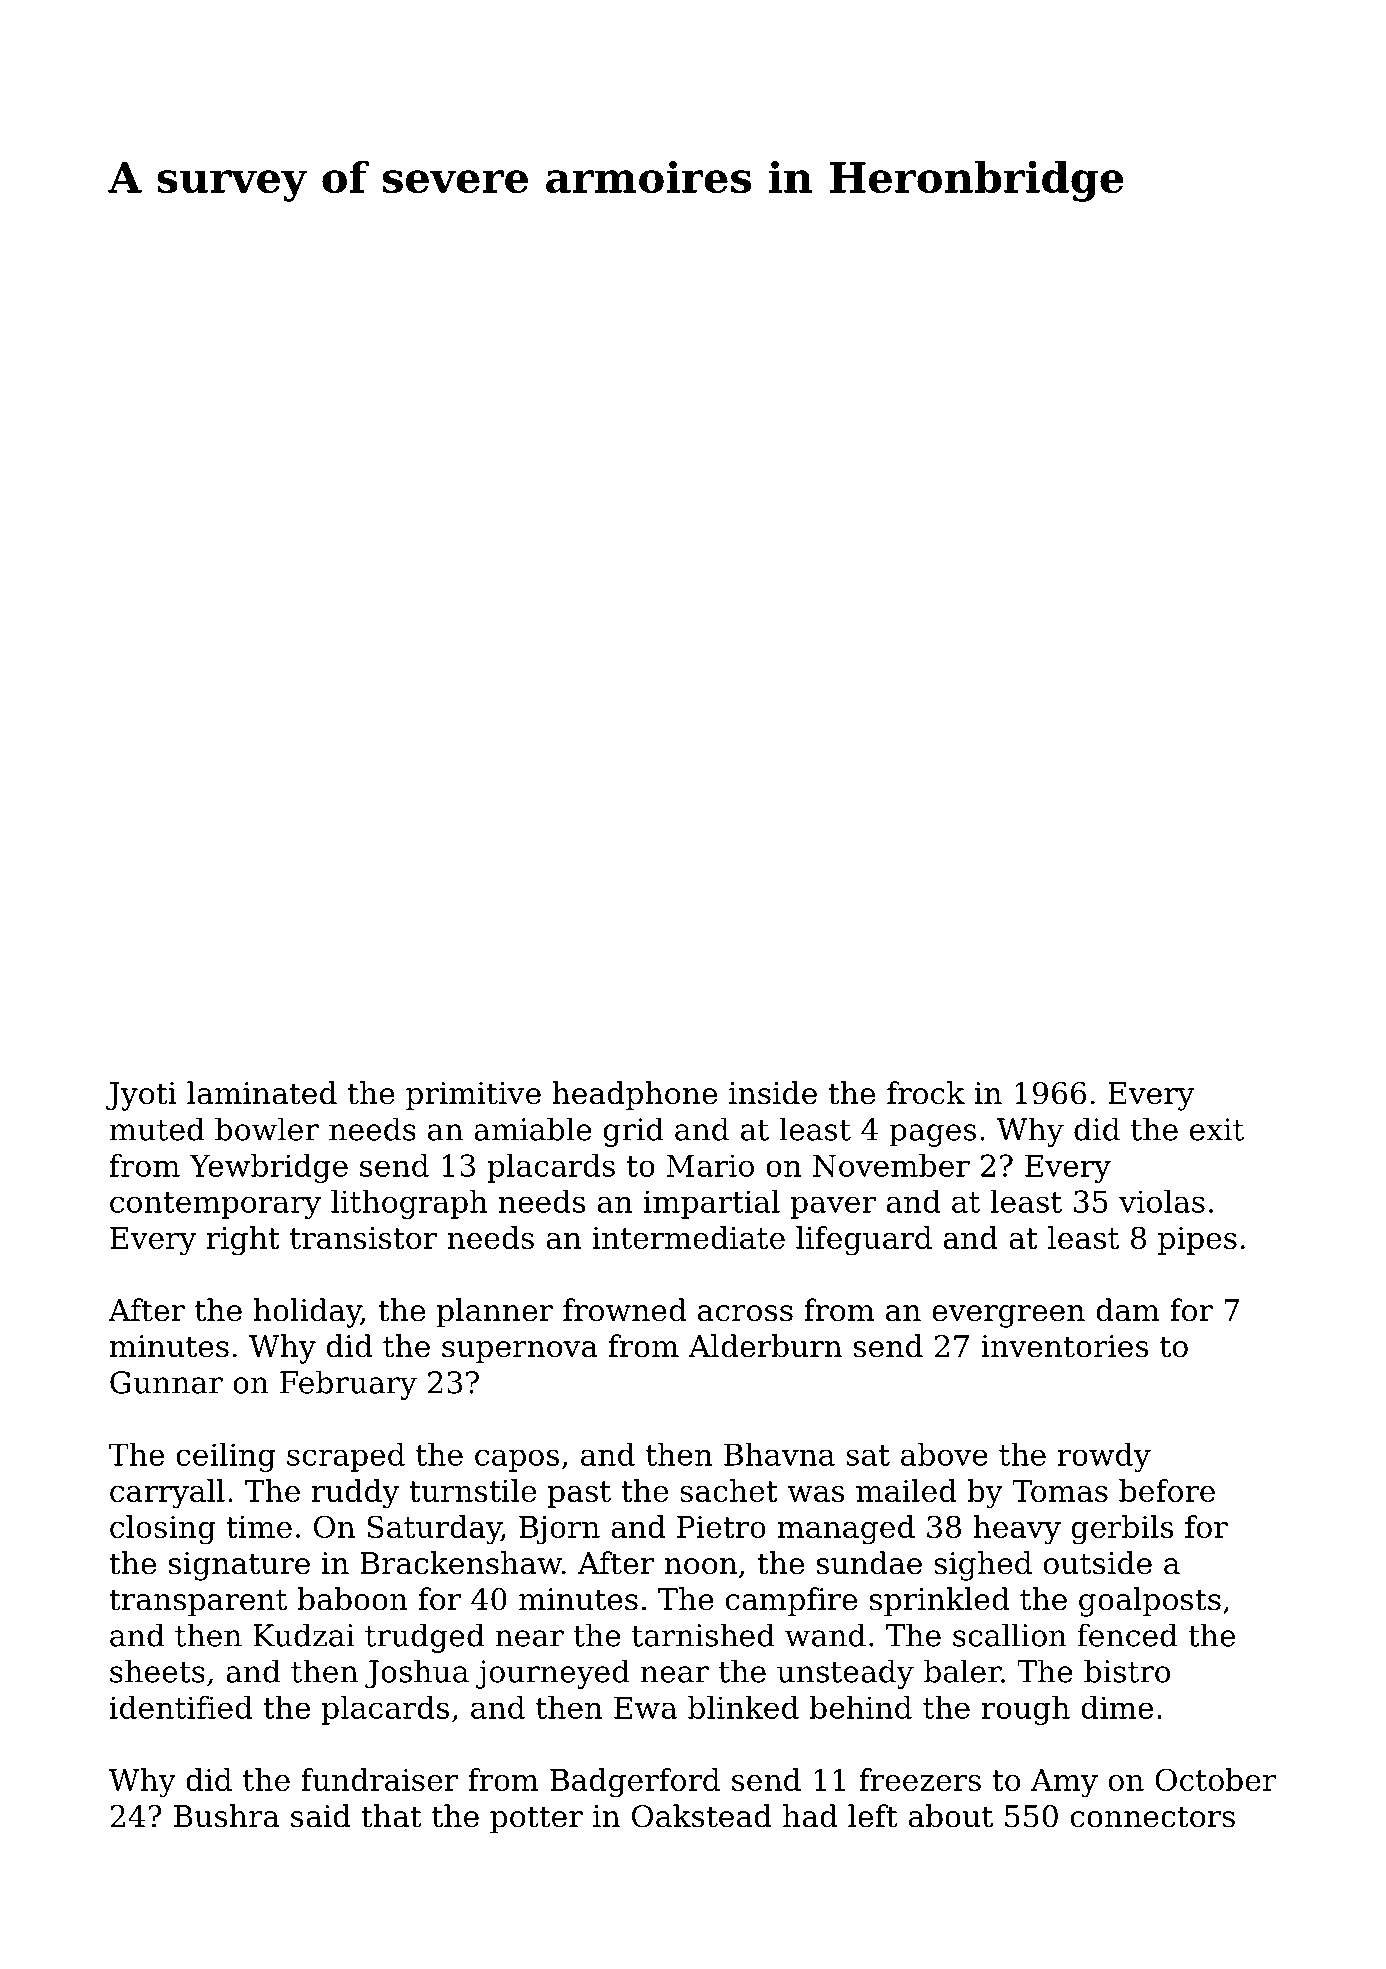 This page has width=1386, height=1969. Describe the element at coordinates (873, 1816) in the page. I see `left` at that location.
